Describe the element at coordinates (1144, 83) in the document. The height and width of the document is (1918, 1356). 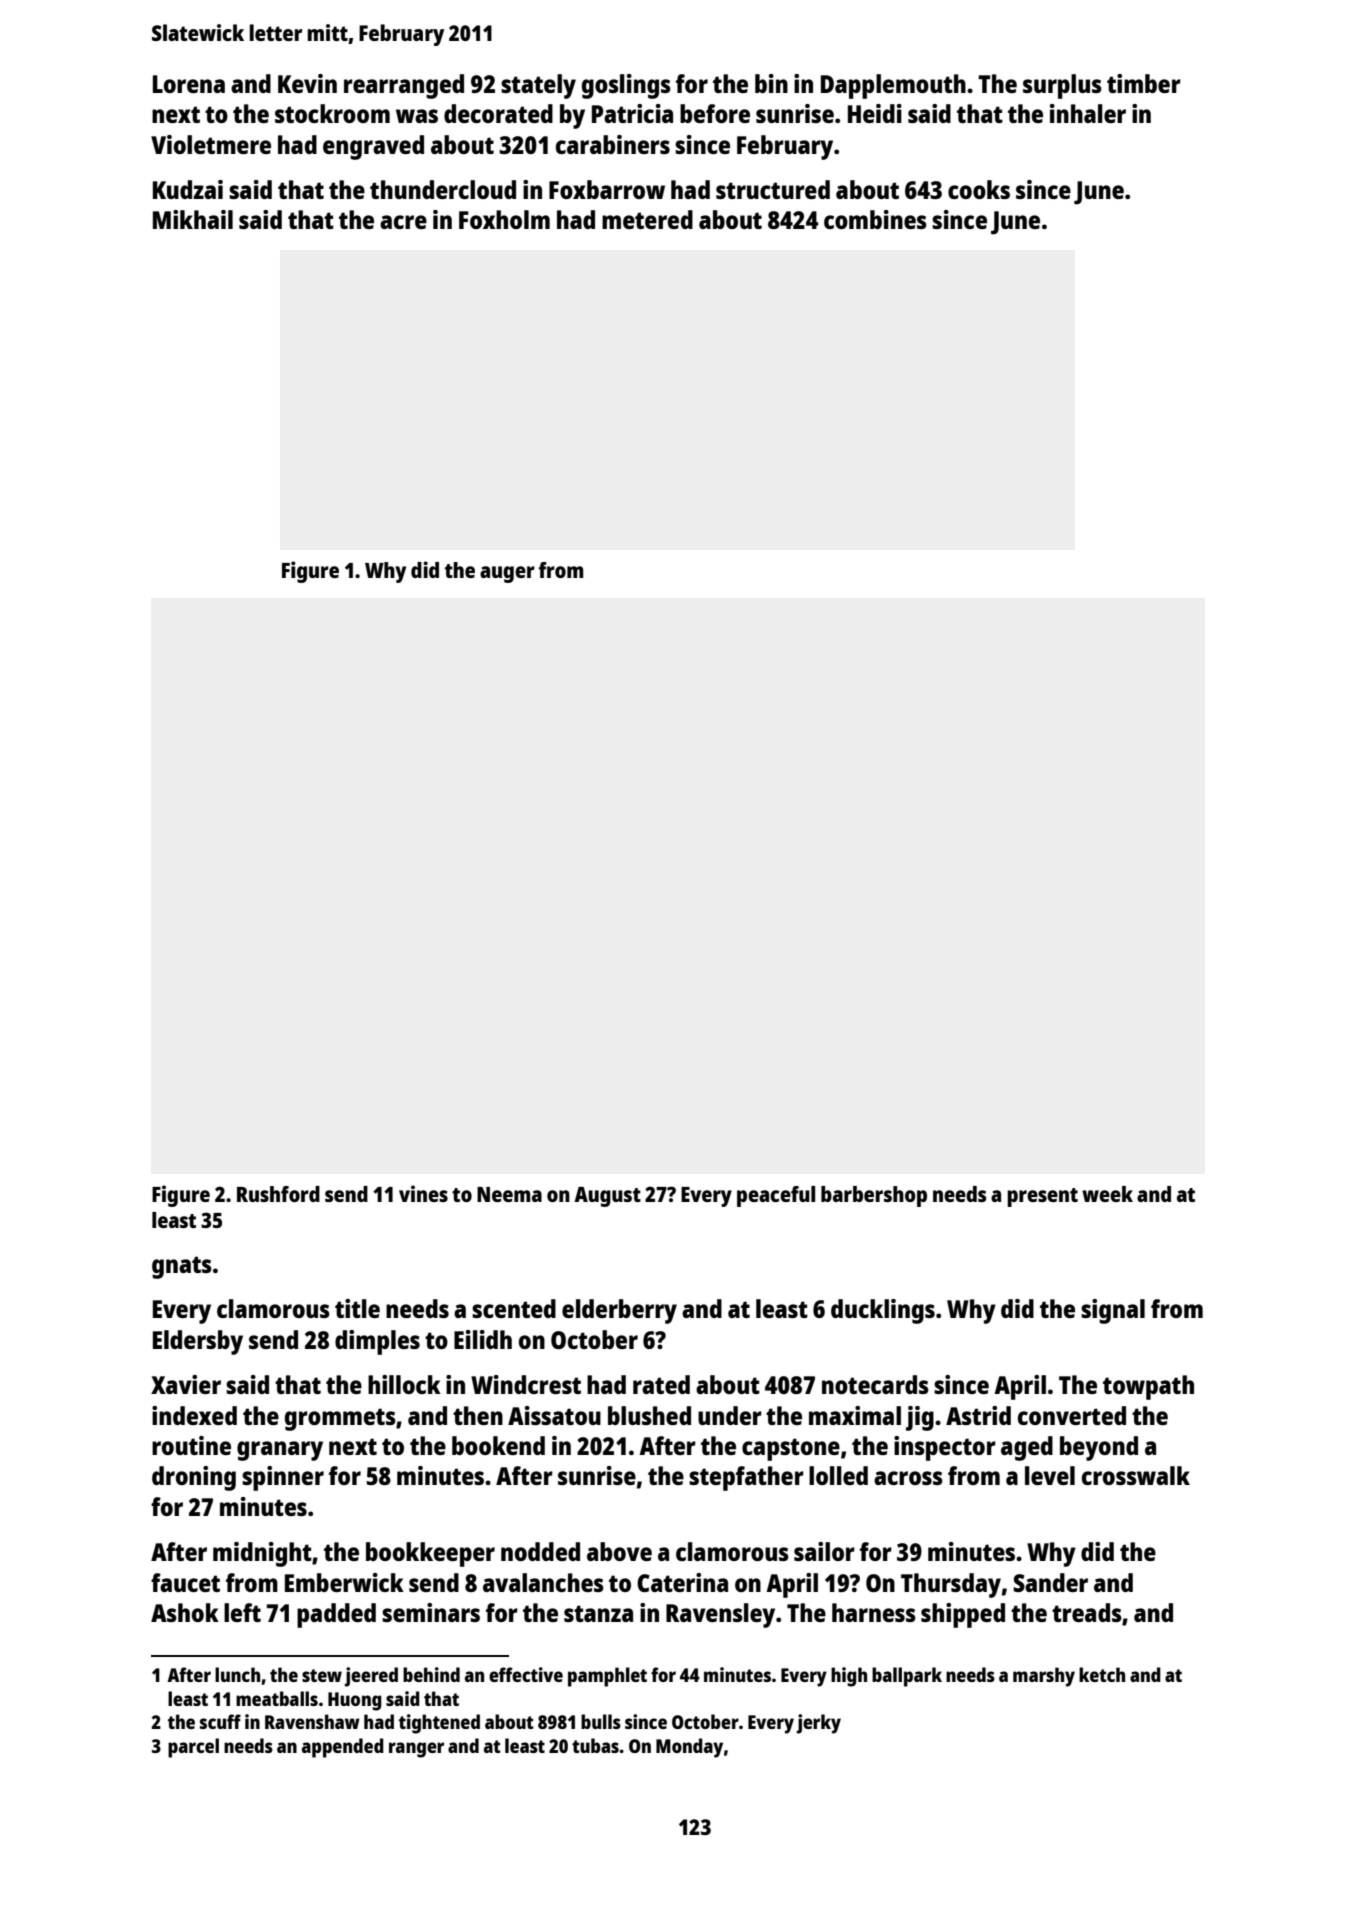
I see `timber` at that location.
